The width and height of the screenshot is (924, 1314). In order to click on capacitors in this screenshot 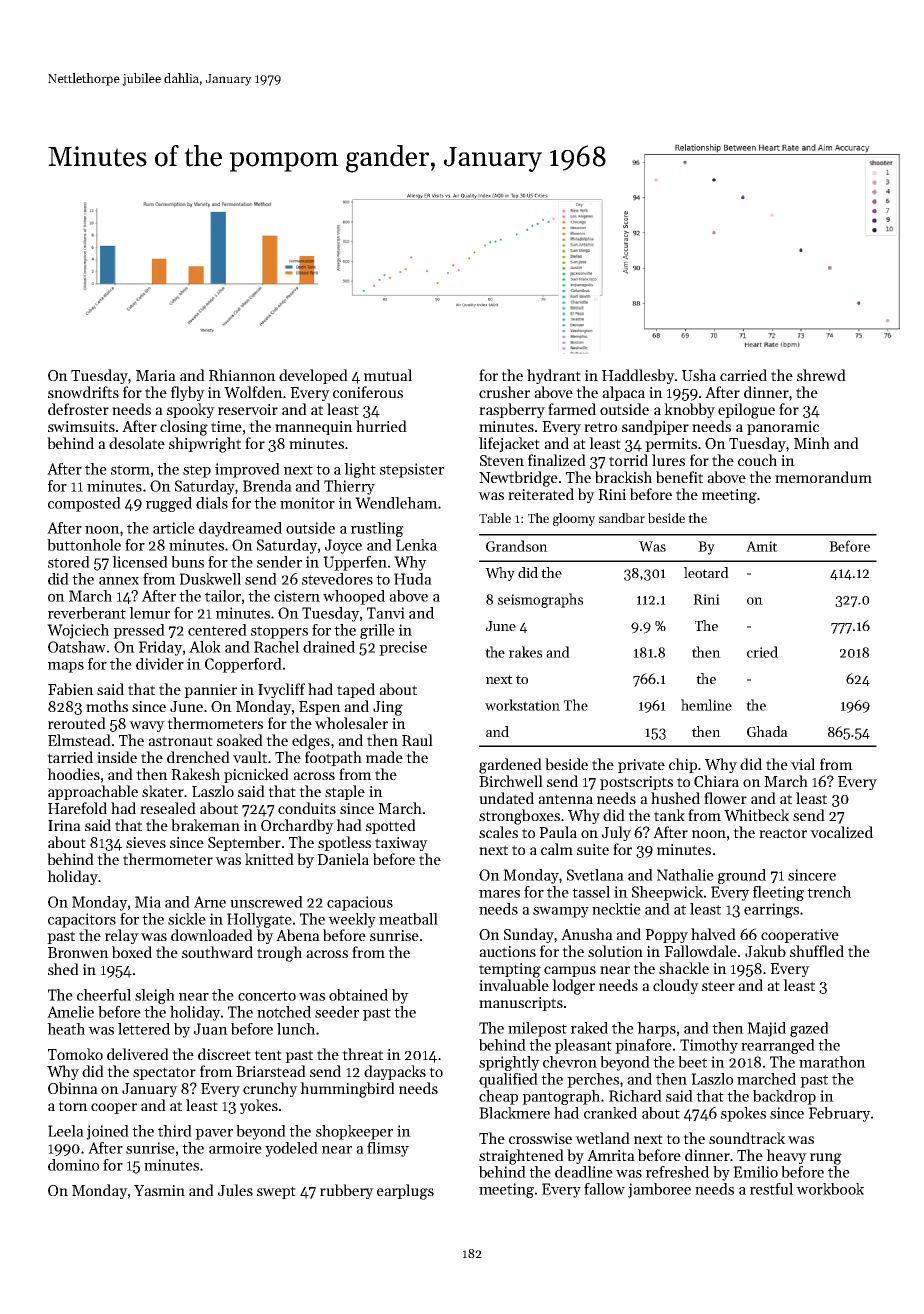, I will do `click(82, 920)`.
